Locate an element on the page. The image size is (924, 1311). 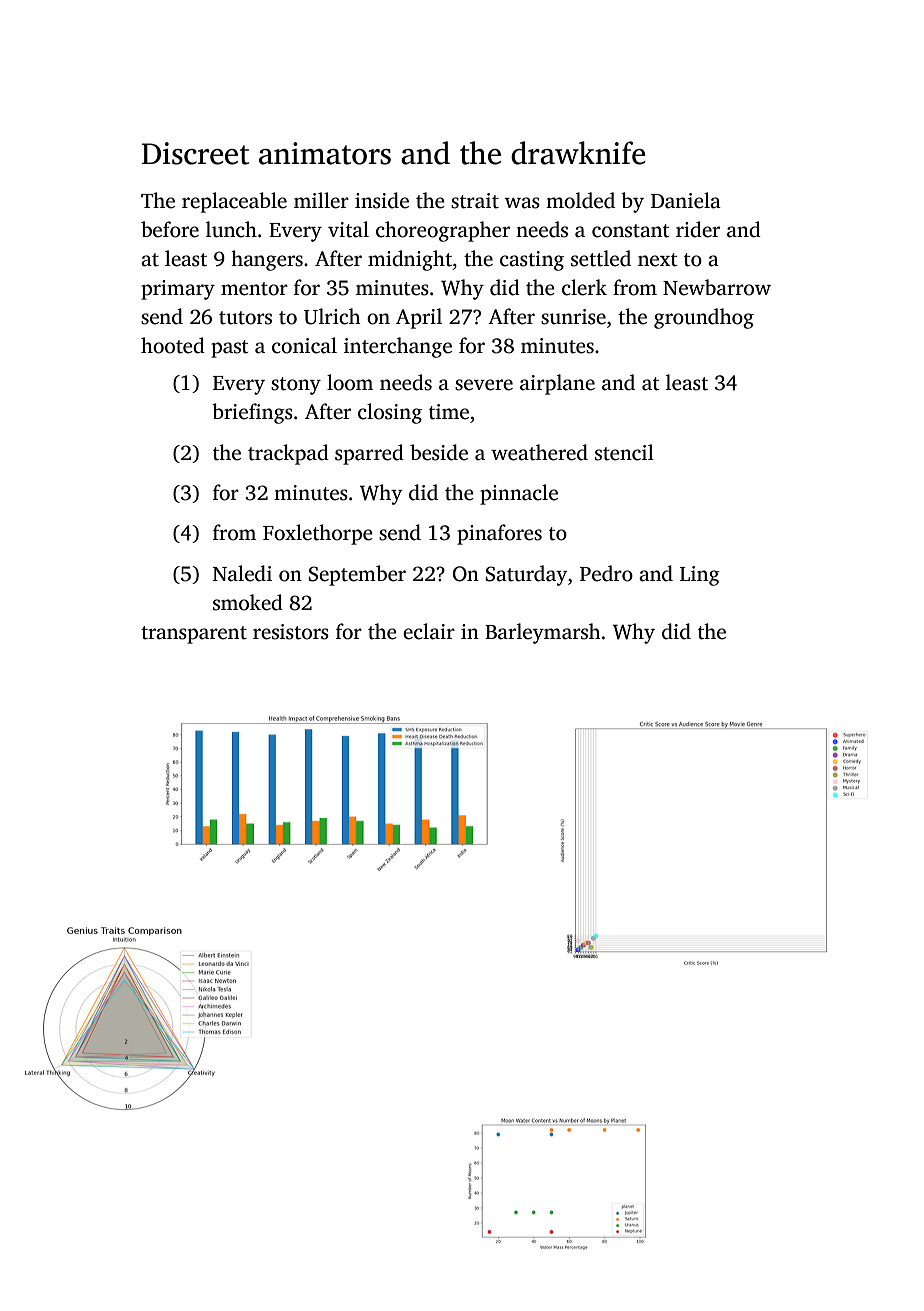
animators is located at coordinates (325, 153).
